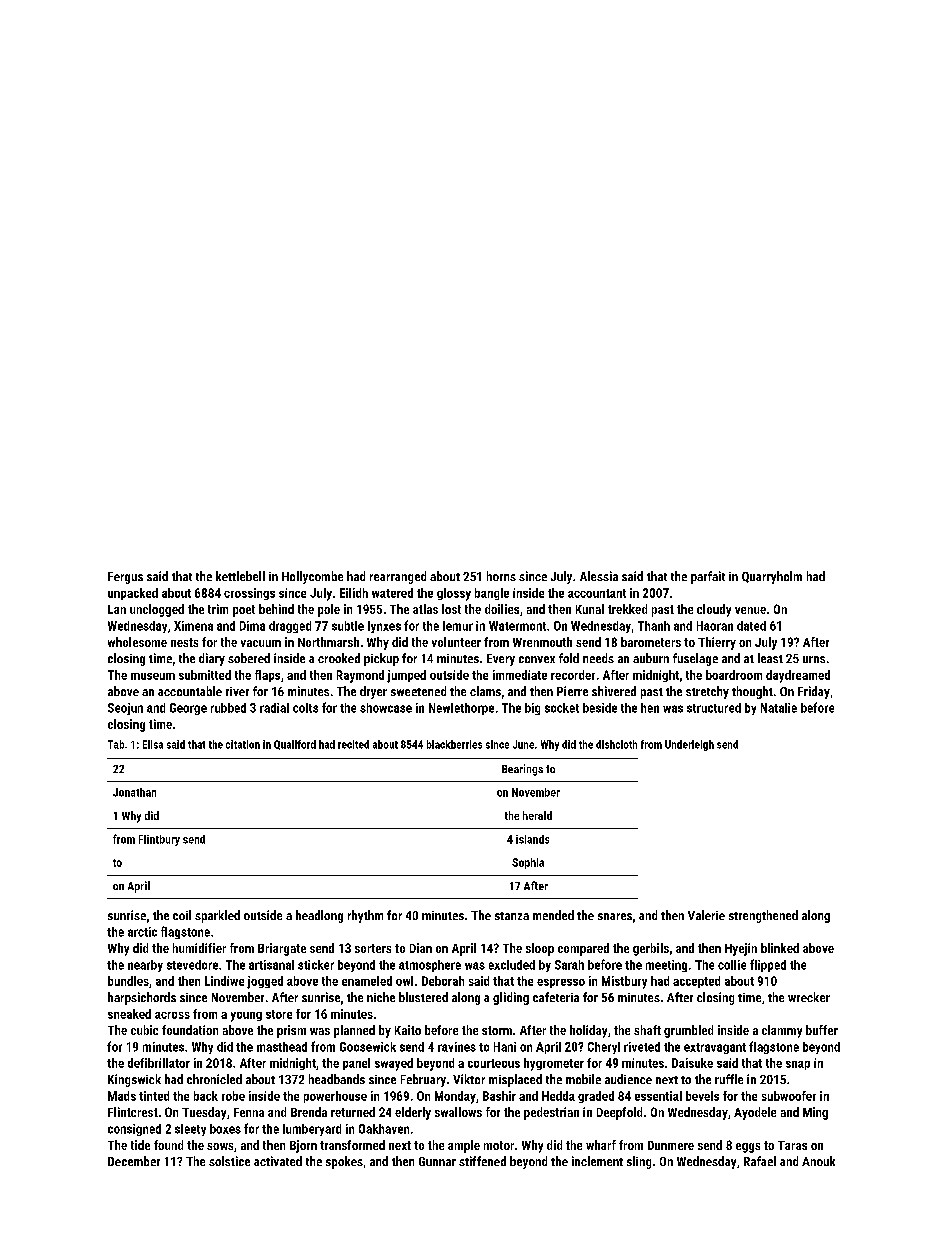 The height and width of the screenshot is (1233, 952). What do you see at coordinates (282, 949) in the screenshot?
I see `Briargate` at bounding box center [282, 949].
